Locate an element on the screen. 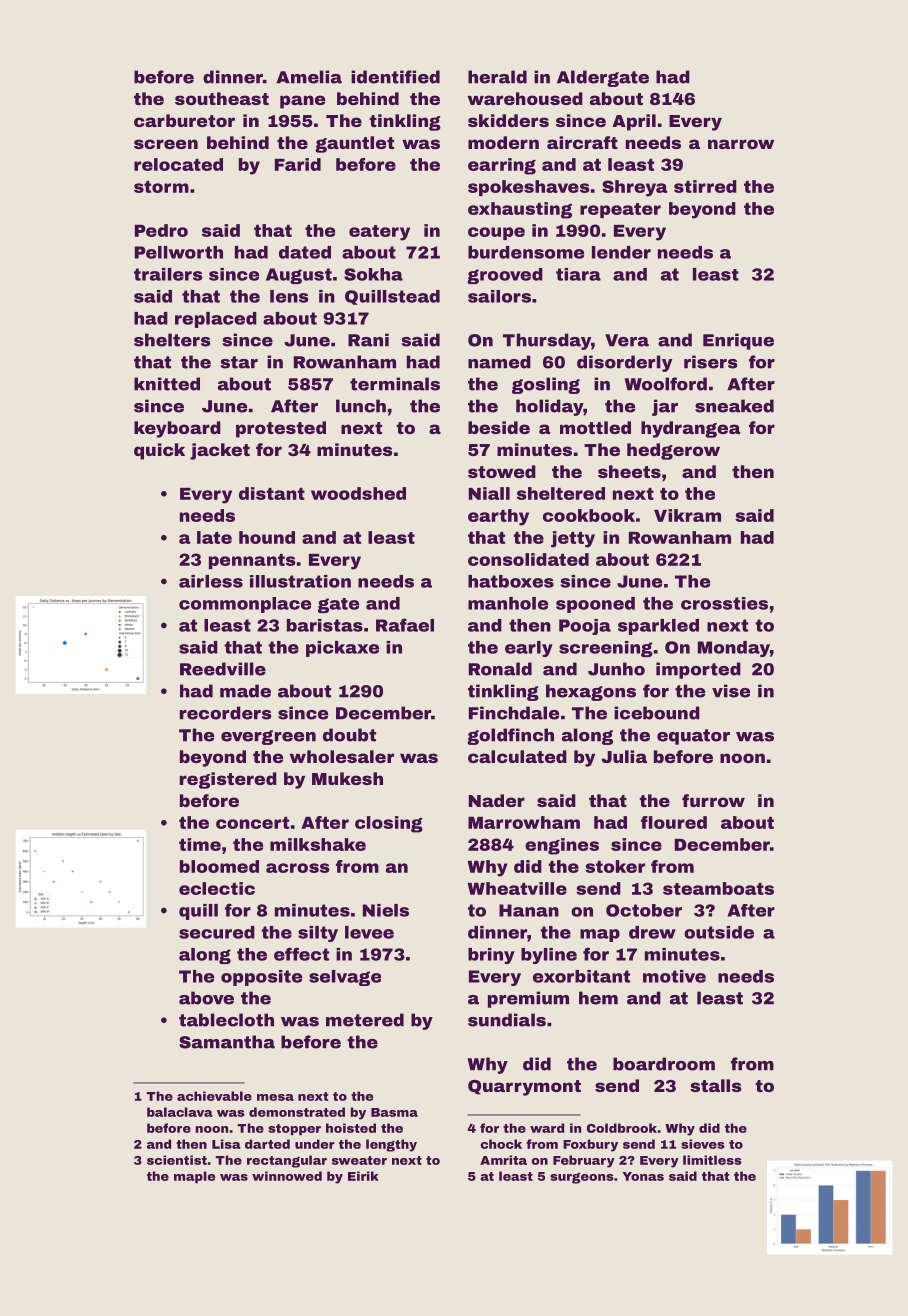 Image resolution: width=908 pixels, height=1316 pixels. aircraft is located at coordinates (582, 142).
